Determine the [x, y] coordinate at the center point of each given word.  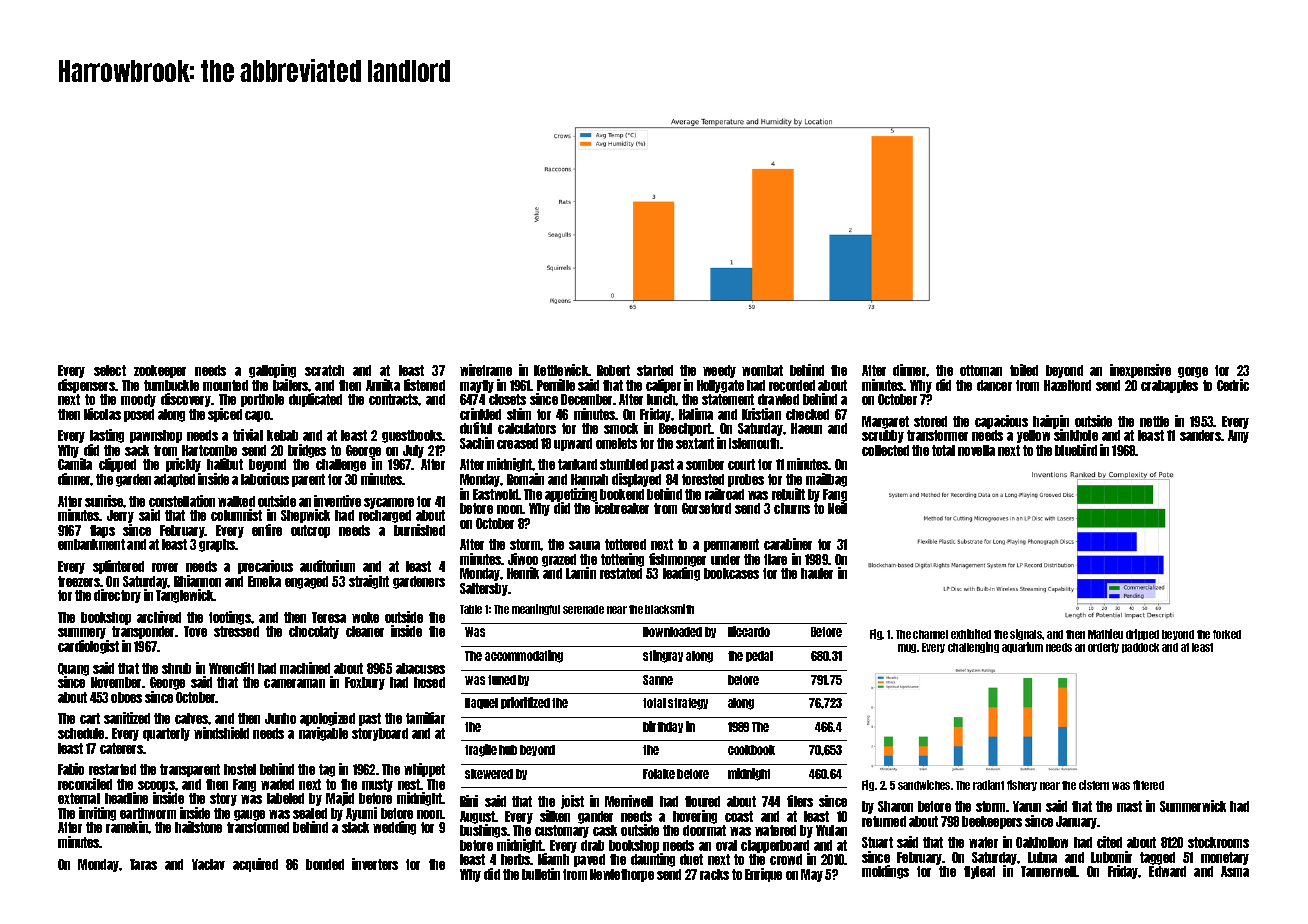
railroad [724, 494]
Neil [837, 508]
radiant [988, 785]
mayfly [477, 386]
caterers [121, 748]
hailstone [198, 827]
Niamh [553, 859]
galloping [272, 371]
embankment [91, 544]
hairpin [1051, 422]
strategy [688, 704]
